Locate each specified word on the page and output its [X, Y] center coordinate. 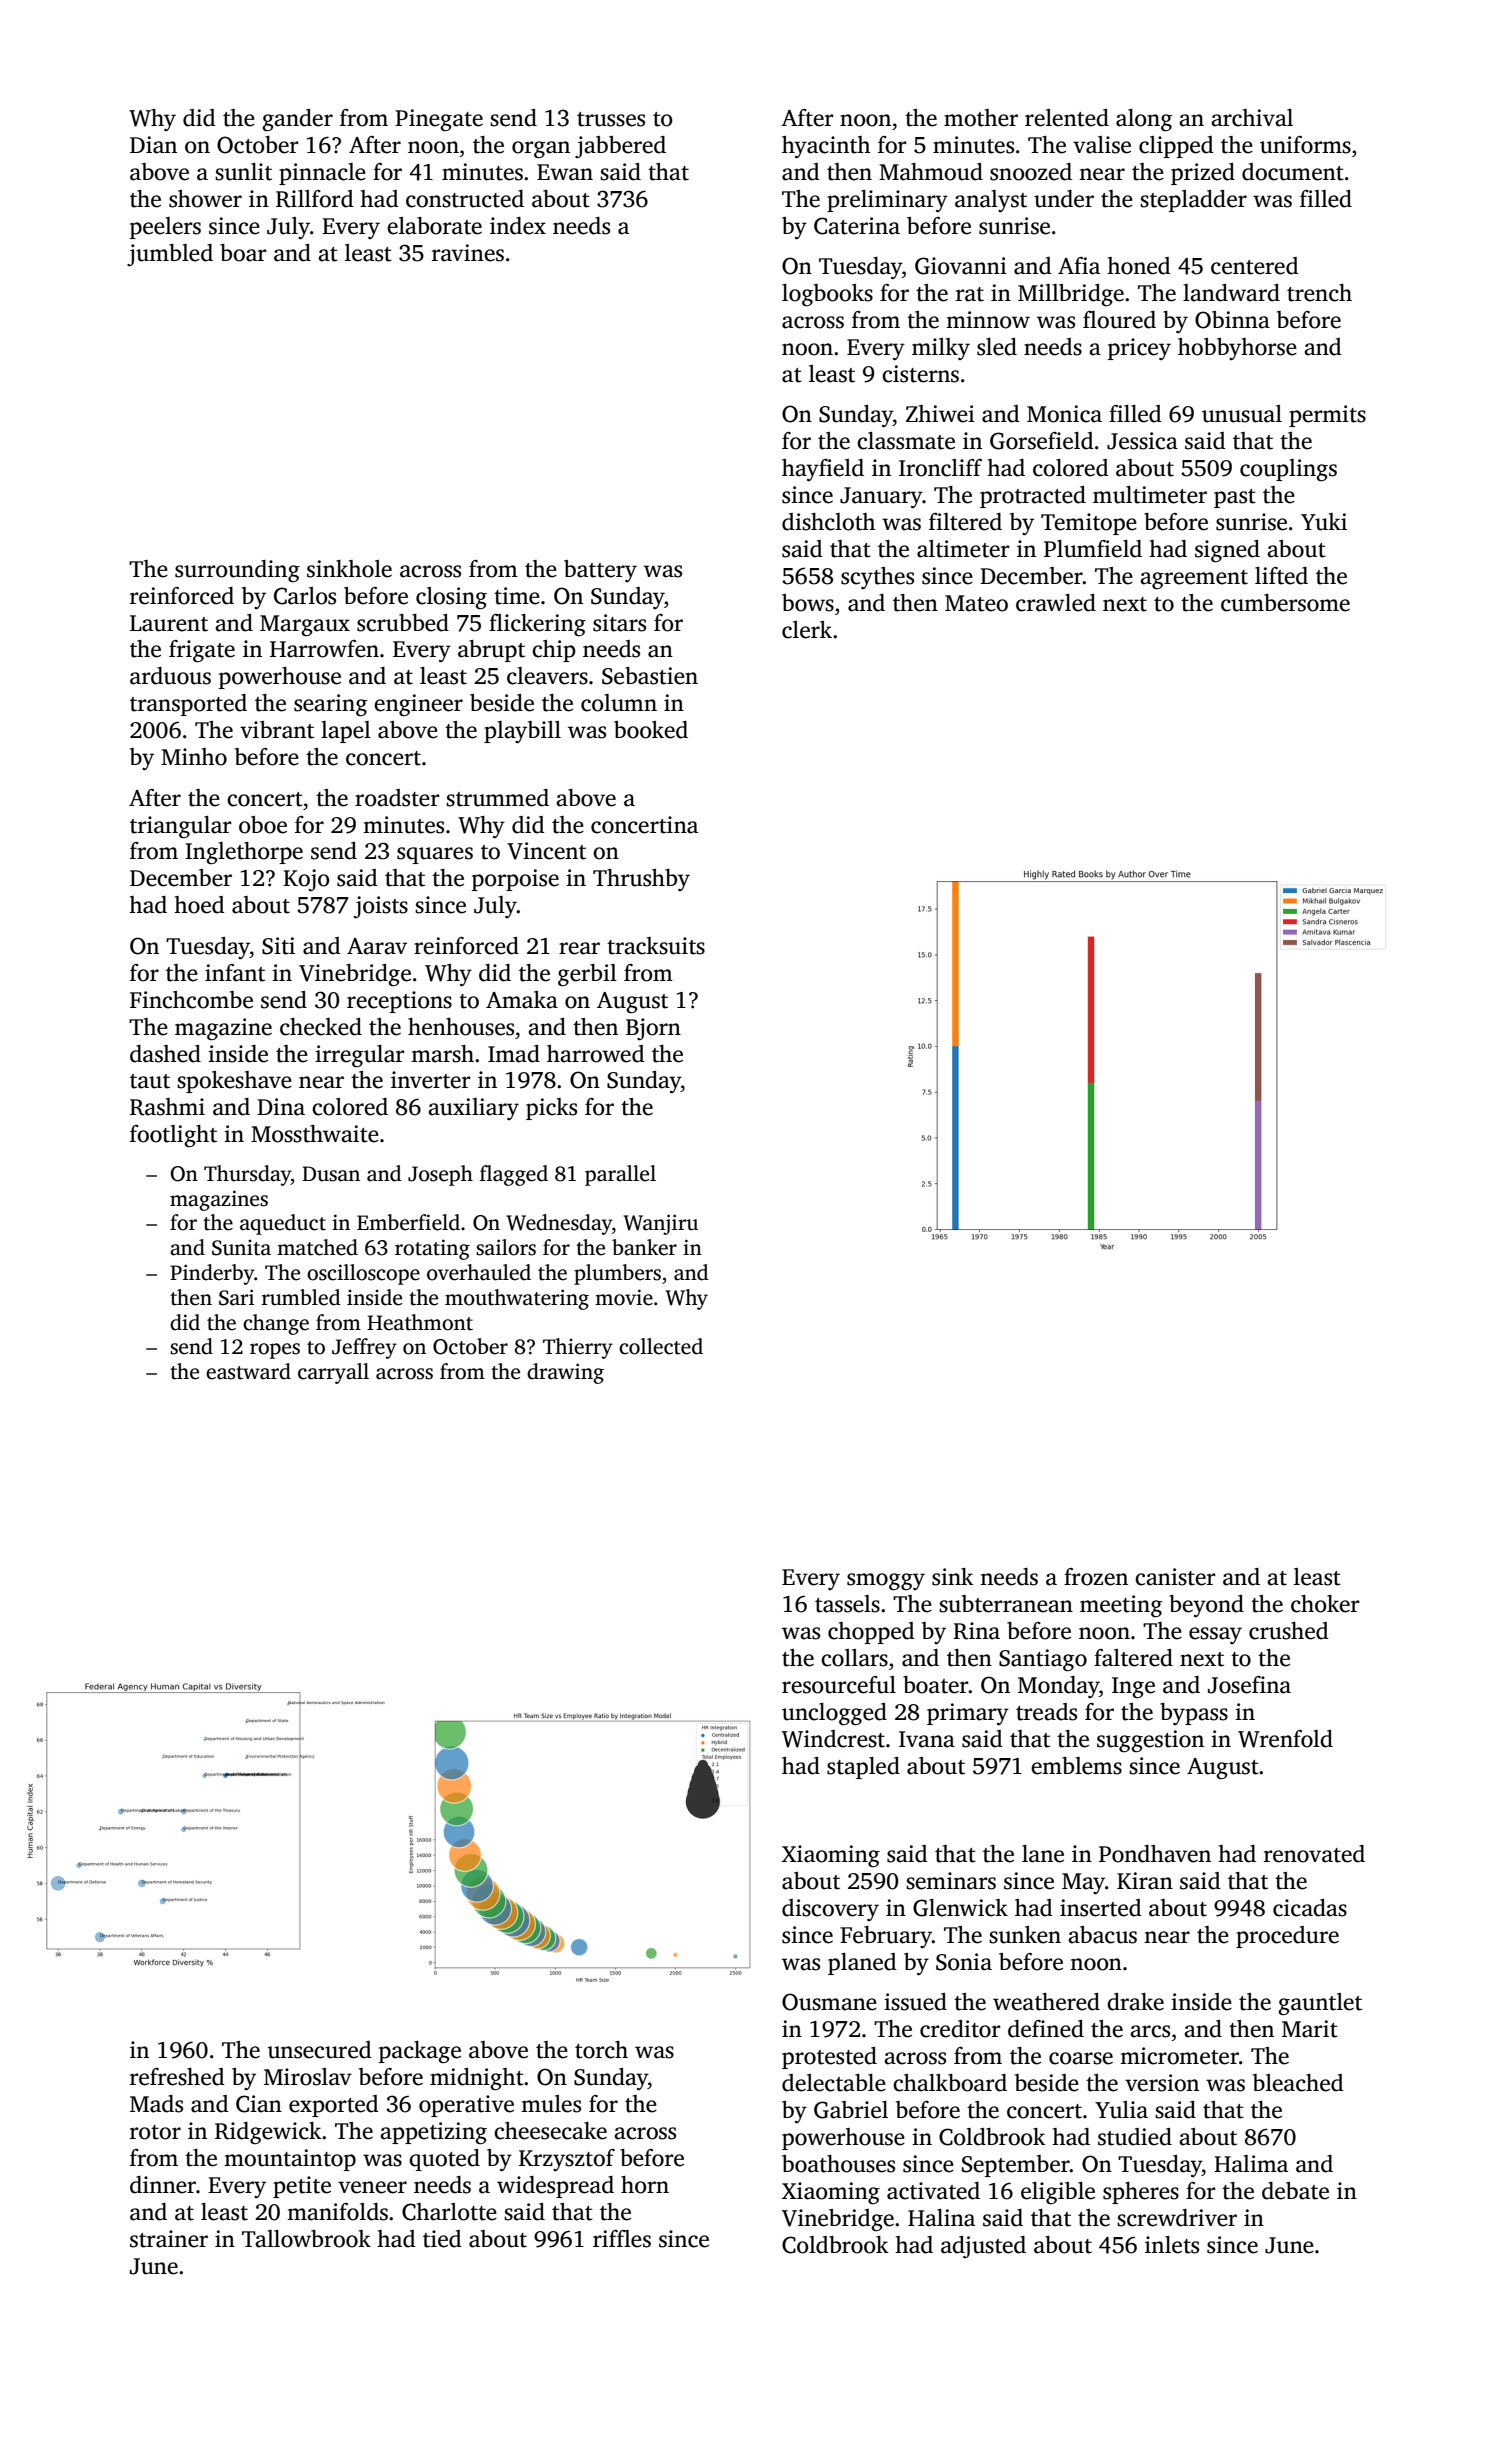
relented [1067, 118]
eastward [248, 1371]
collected [661, 1346]
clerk [807, 630]
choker [1325, 1604]
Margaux [305, 626]
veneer [372, 2187]
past [1235, 498]
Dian [153, 145]
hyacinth [826, 147]
